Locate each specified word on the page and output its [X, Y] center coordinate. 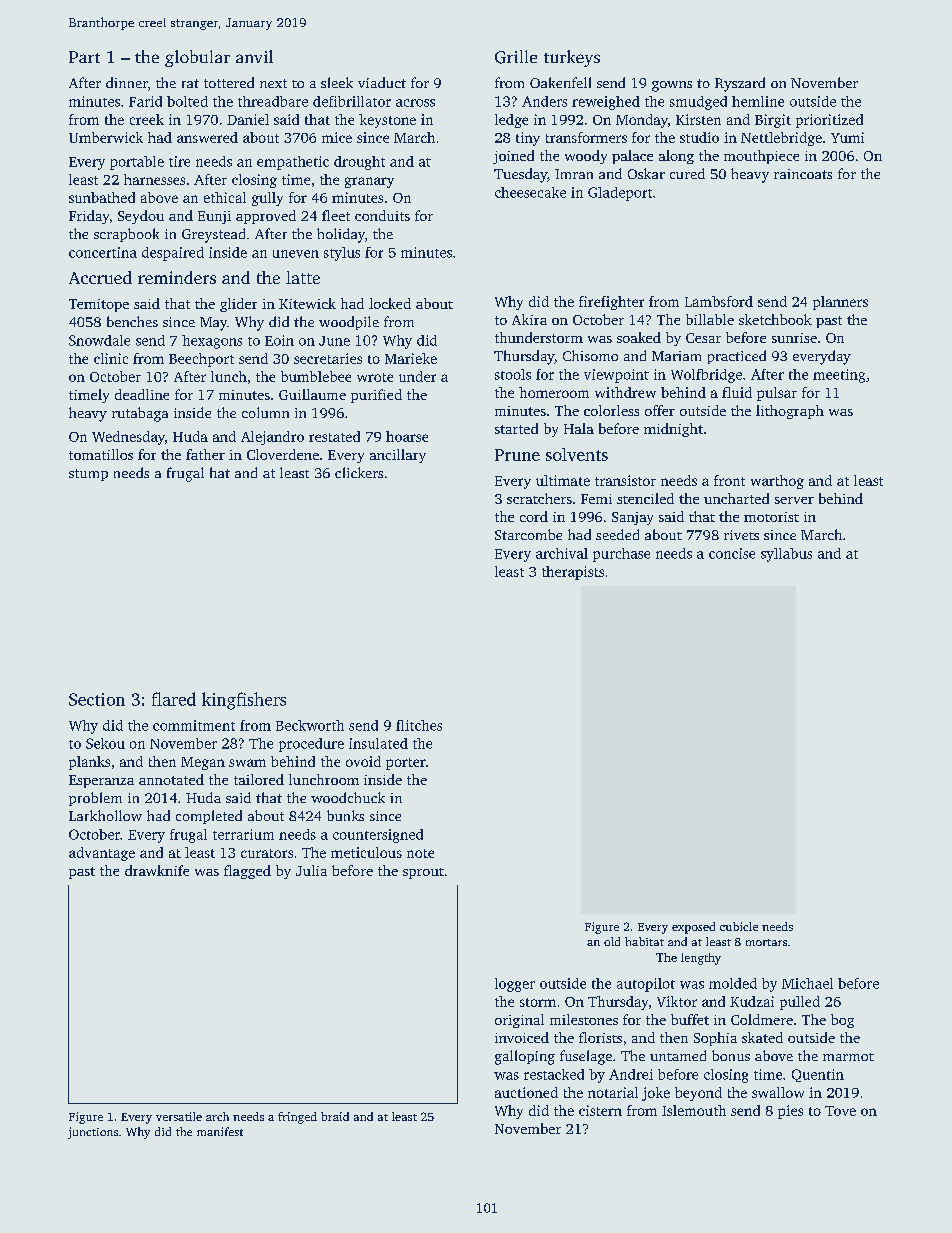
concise [732, 553]
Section [97, 699]
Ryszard [740, 84]
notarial [613, 1092]
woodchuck [348, 797]
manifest [220, 1131]
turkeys [572, 58]
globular [197, 58]
